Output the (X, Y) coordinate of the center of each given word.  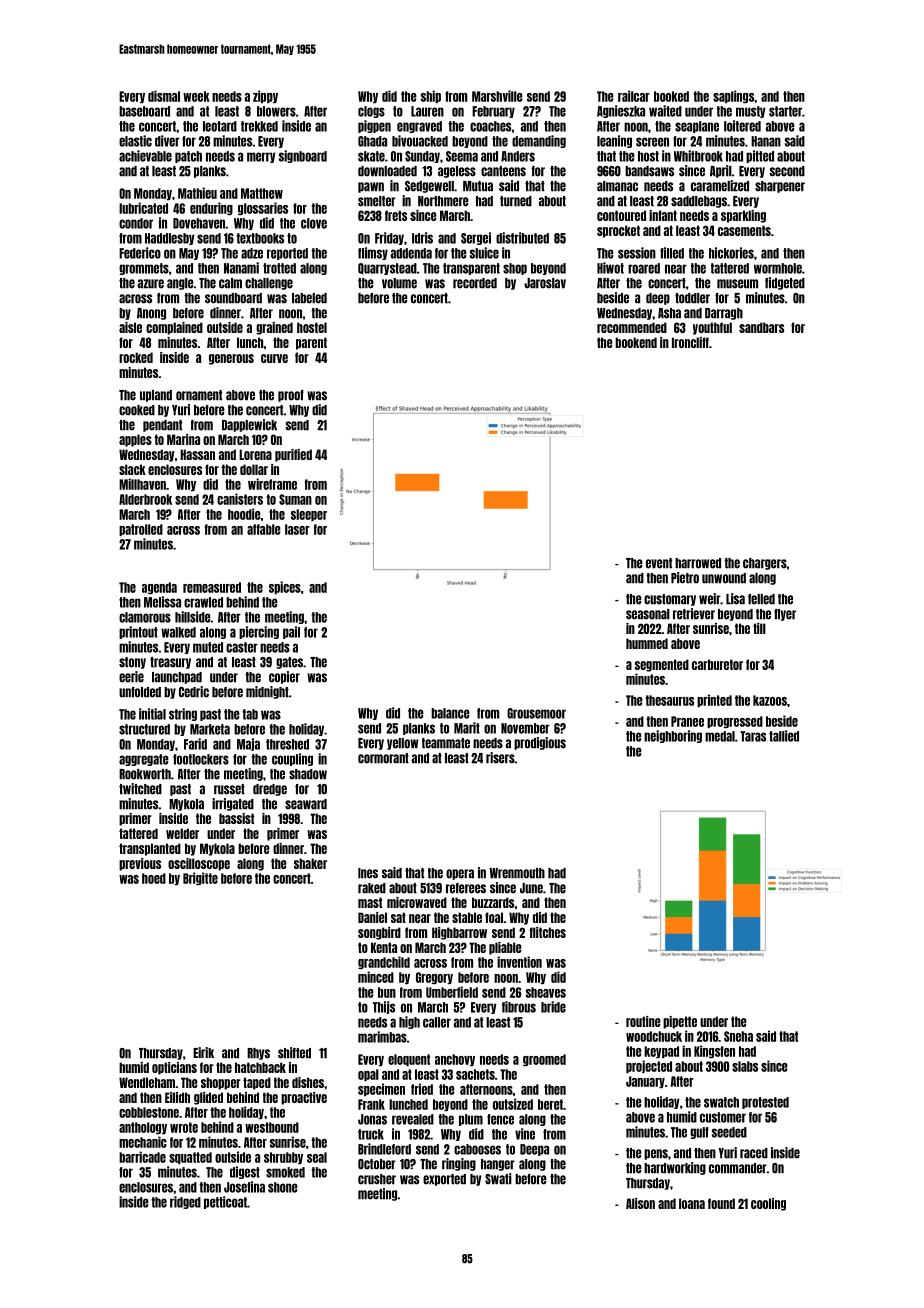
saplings (733, 96)
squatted (190, 1158)
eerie (131, 677)
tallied (784, 736)
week (196, 96)
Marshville (497, 96)
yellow (402, 744)
